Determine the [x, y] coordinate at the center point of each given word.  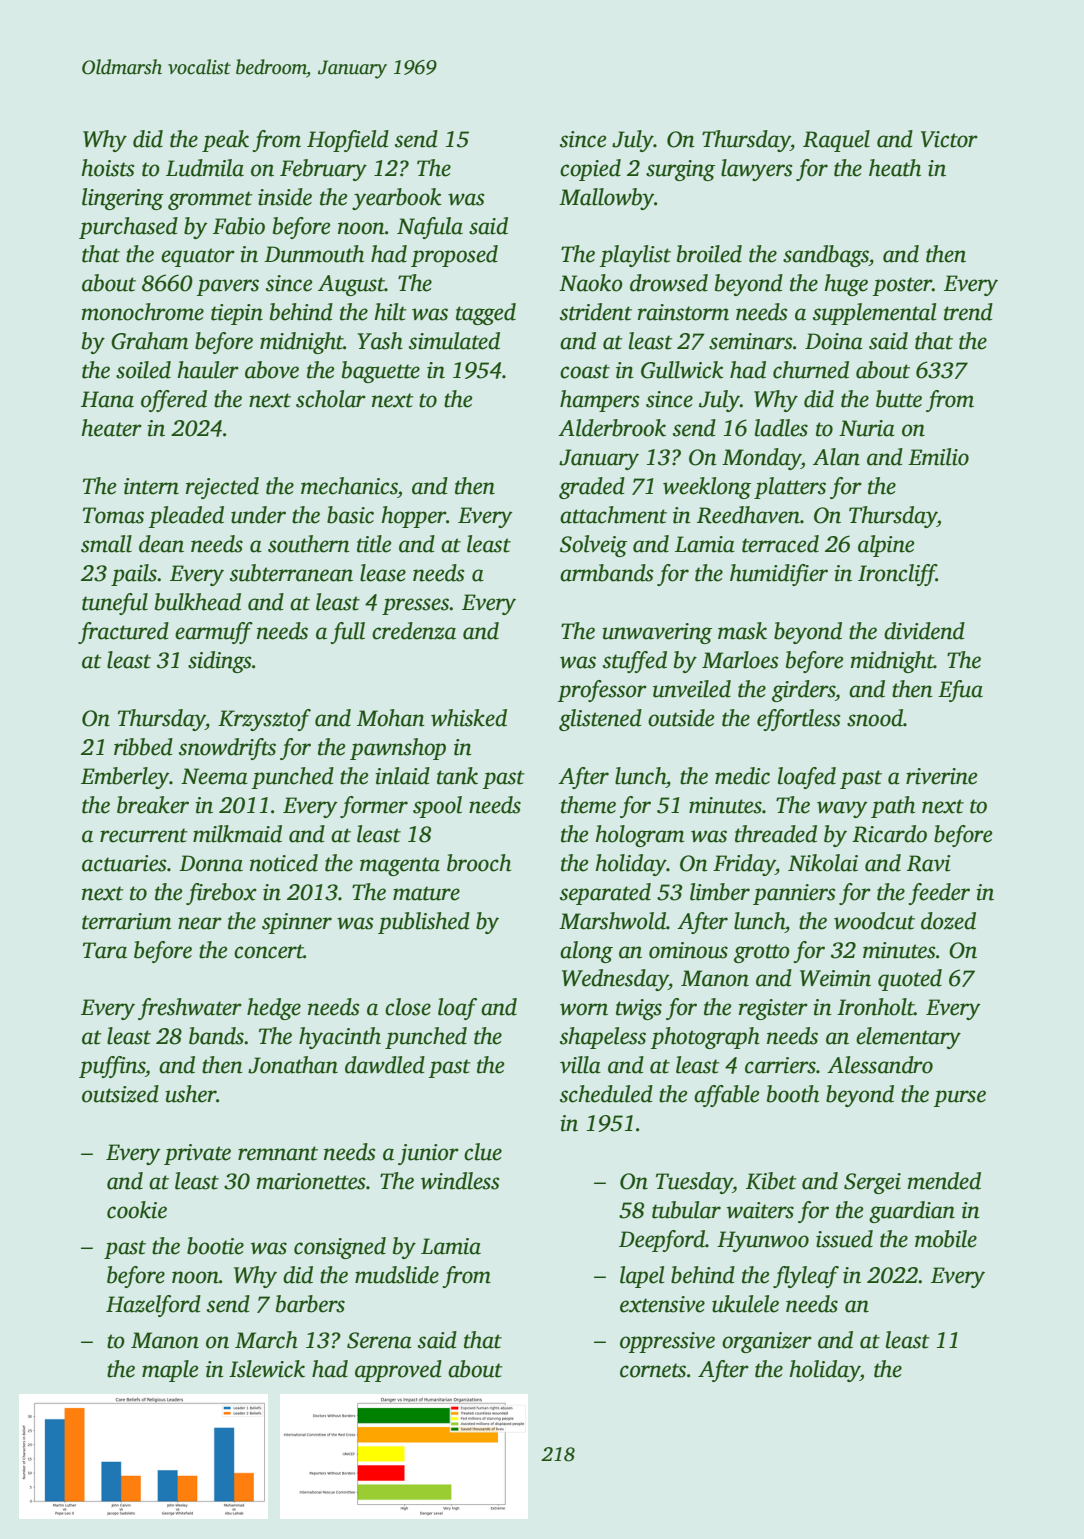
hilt [390, 312]
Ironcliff [897, 575]
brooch [479, 863]
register [773, 1009]
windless [460, 1181]
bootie [215, 1246]
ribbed [143, 747]
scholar [331, 399]
